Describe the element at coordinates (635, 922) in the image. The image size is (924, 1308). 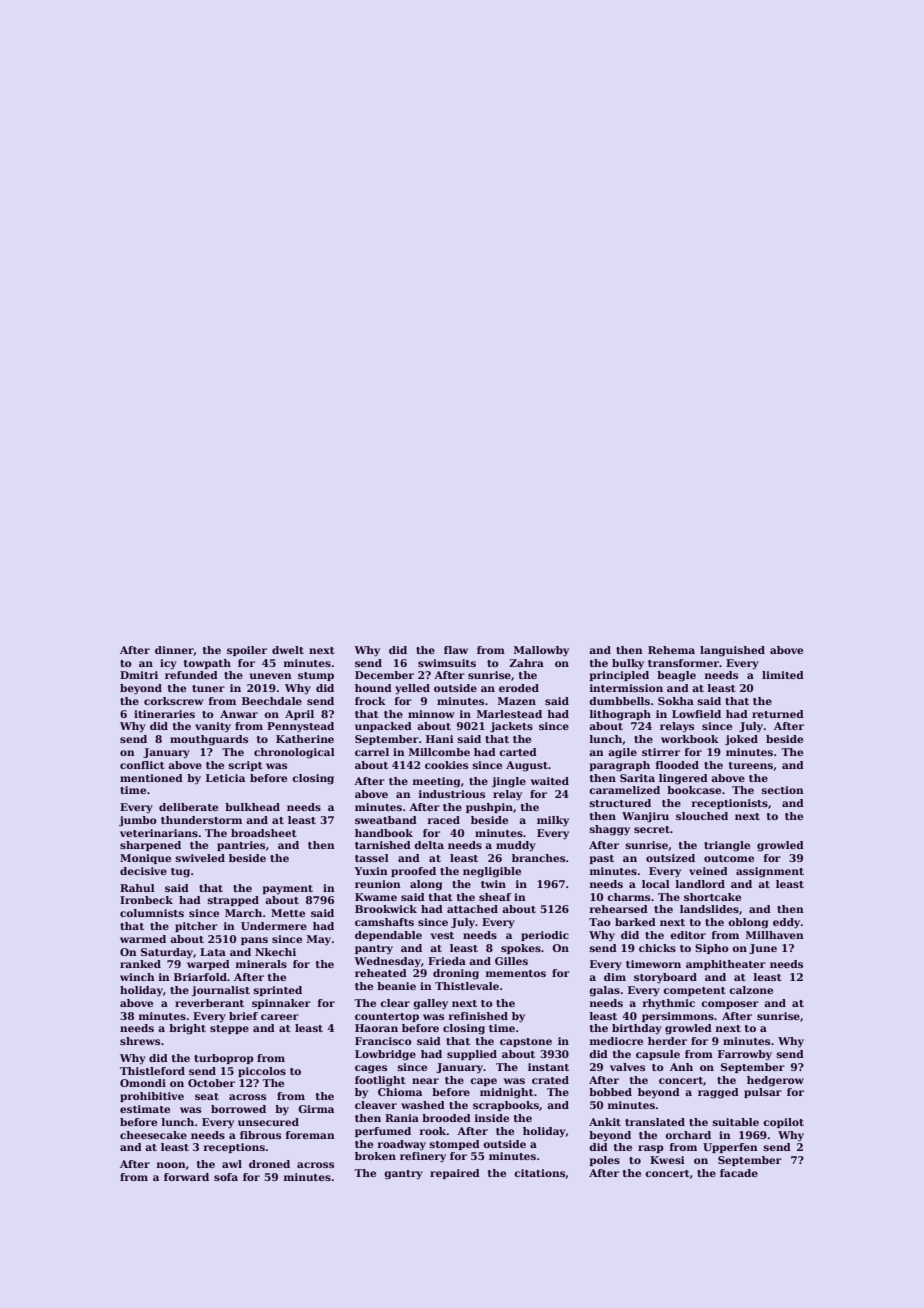
I see `barked` at that location.
